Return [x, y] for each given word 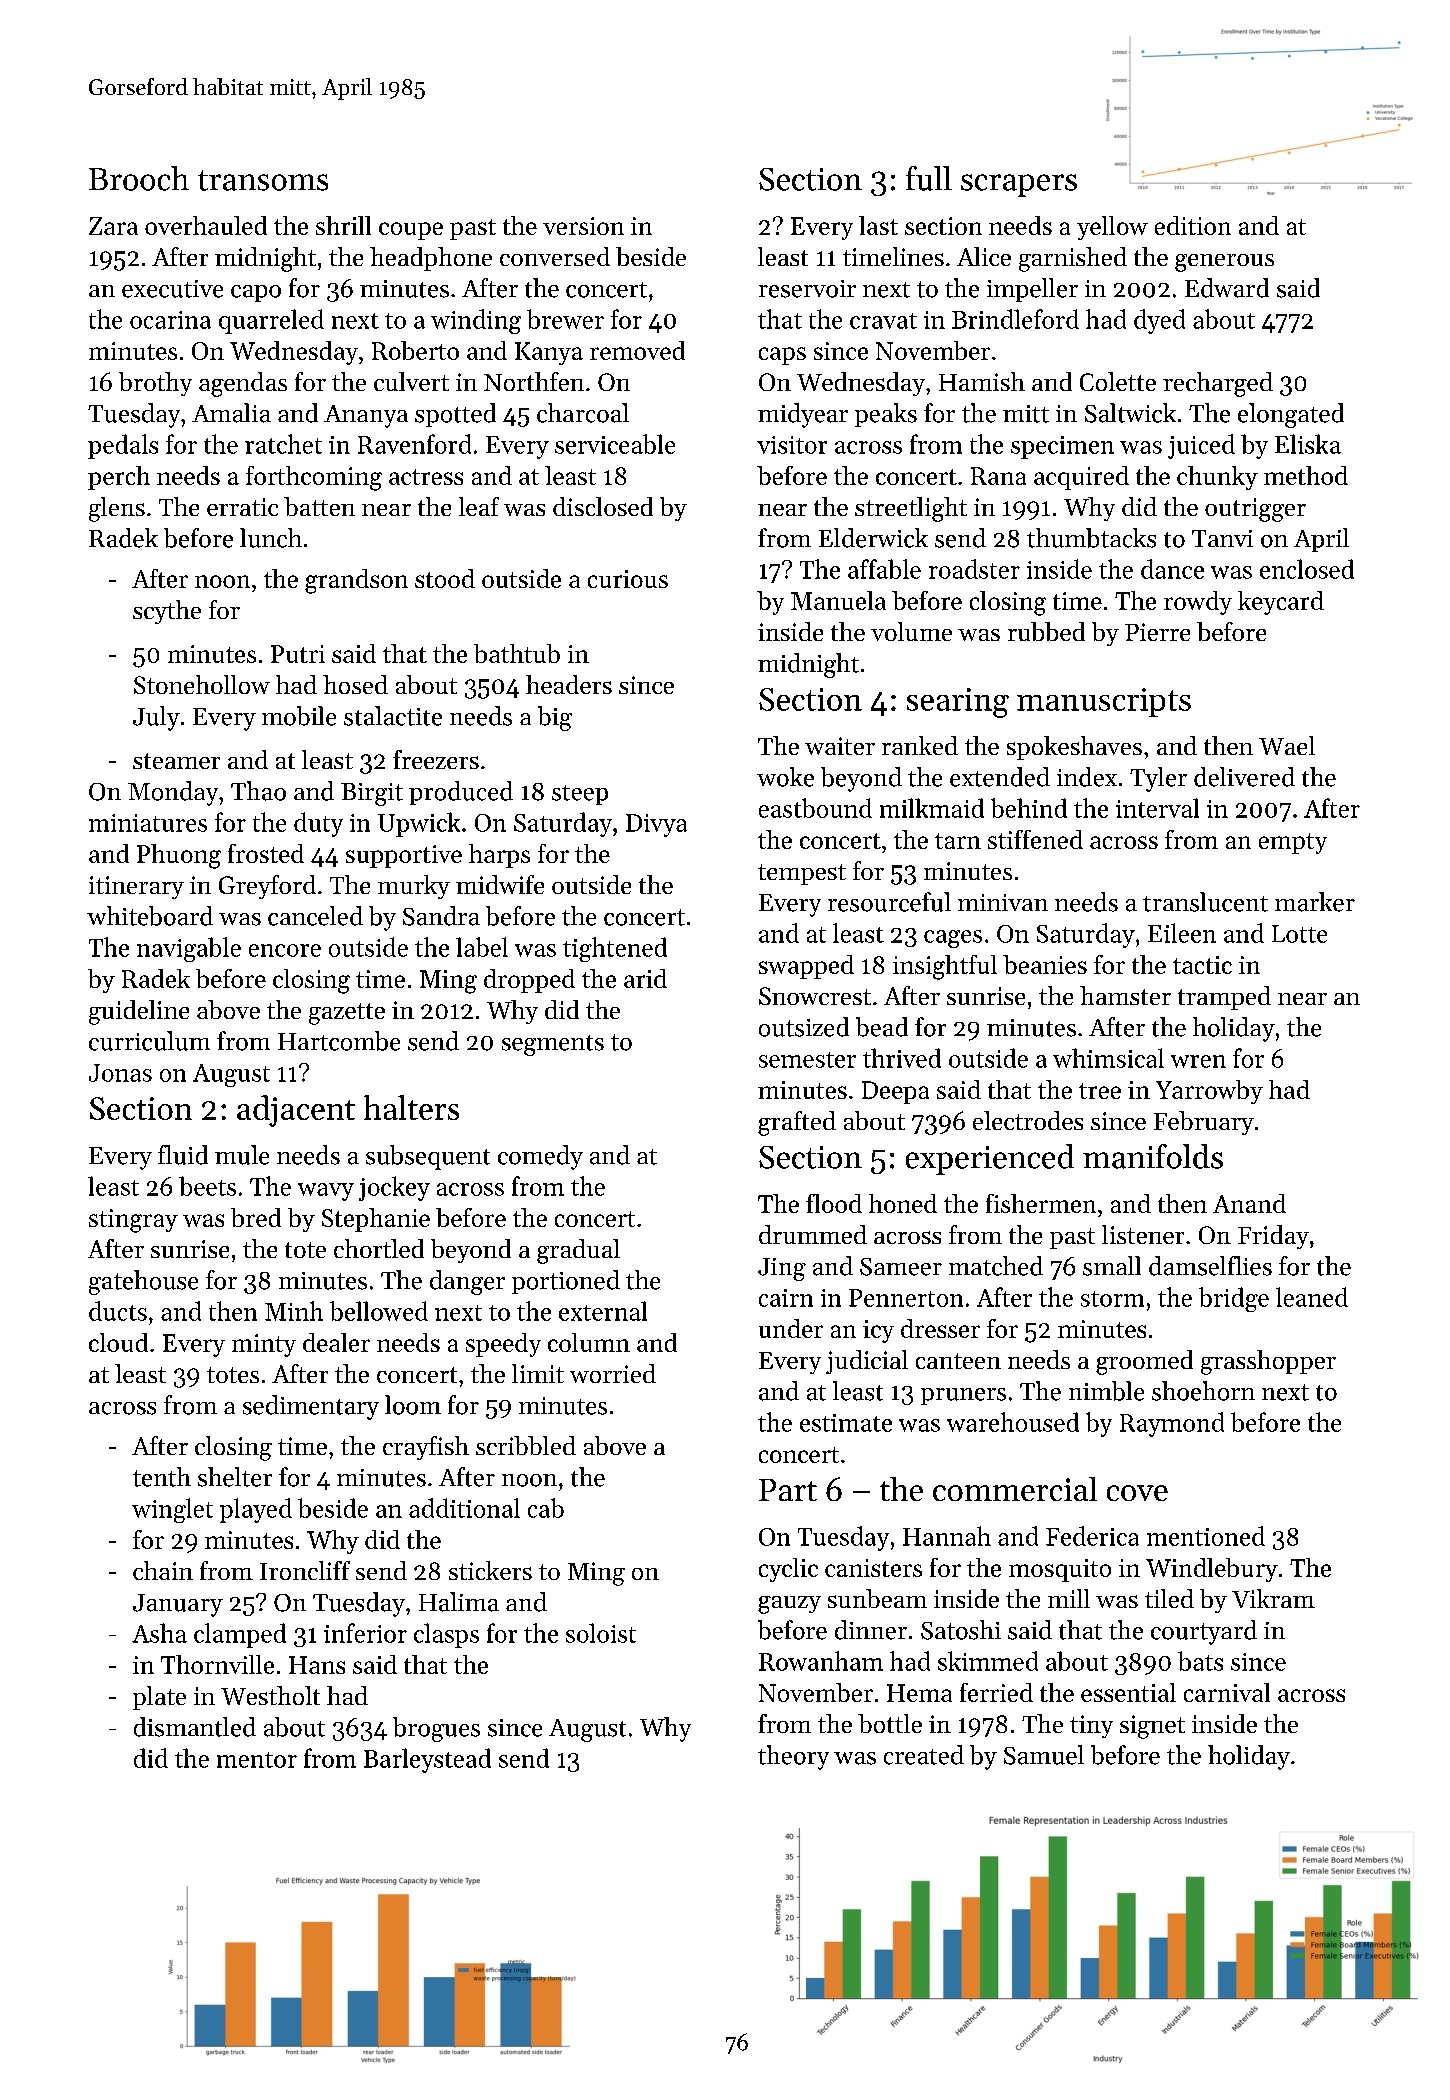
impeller [1032, 290]
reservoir [807, 289]
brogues [436, 1729]
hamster [1125, 995]
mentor [257, 1760]
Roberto [415, 350]
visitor [792, 445]
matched [996, 1266]
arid [645, 978]
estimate [846, 1423]
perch [119, 478]
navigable [189, 949]
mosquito [1060, 1570]
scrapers [1019, 185]
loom [413, 1405]
